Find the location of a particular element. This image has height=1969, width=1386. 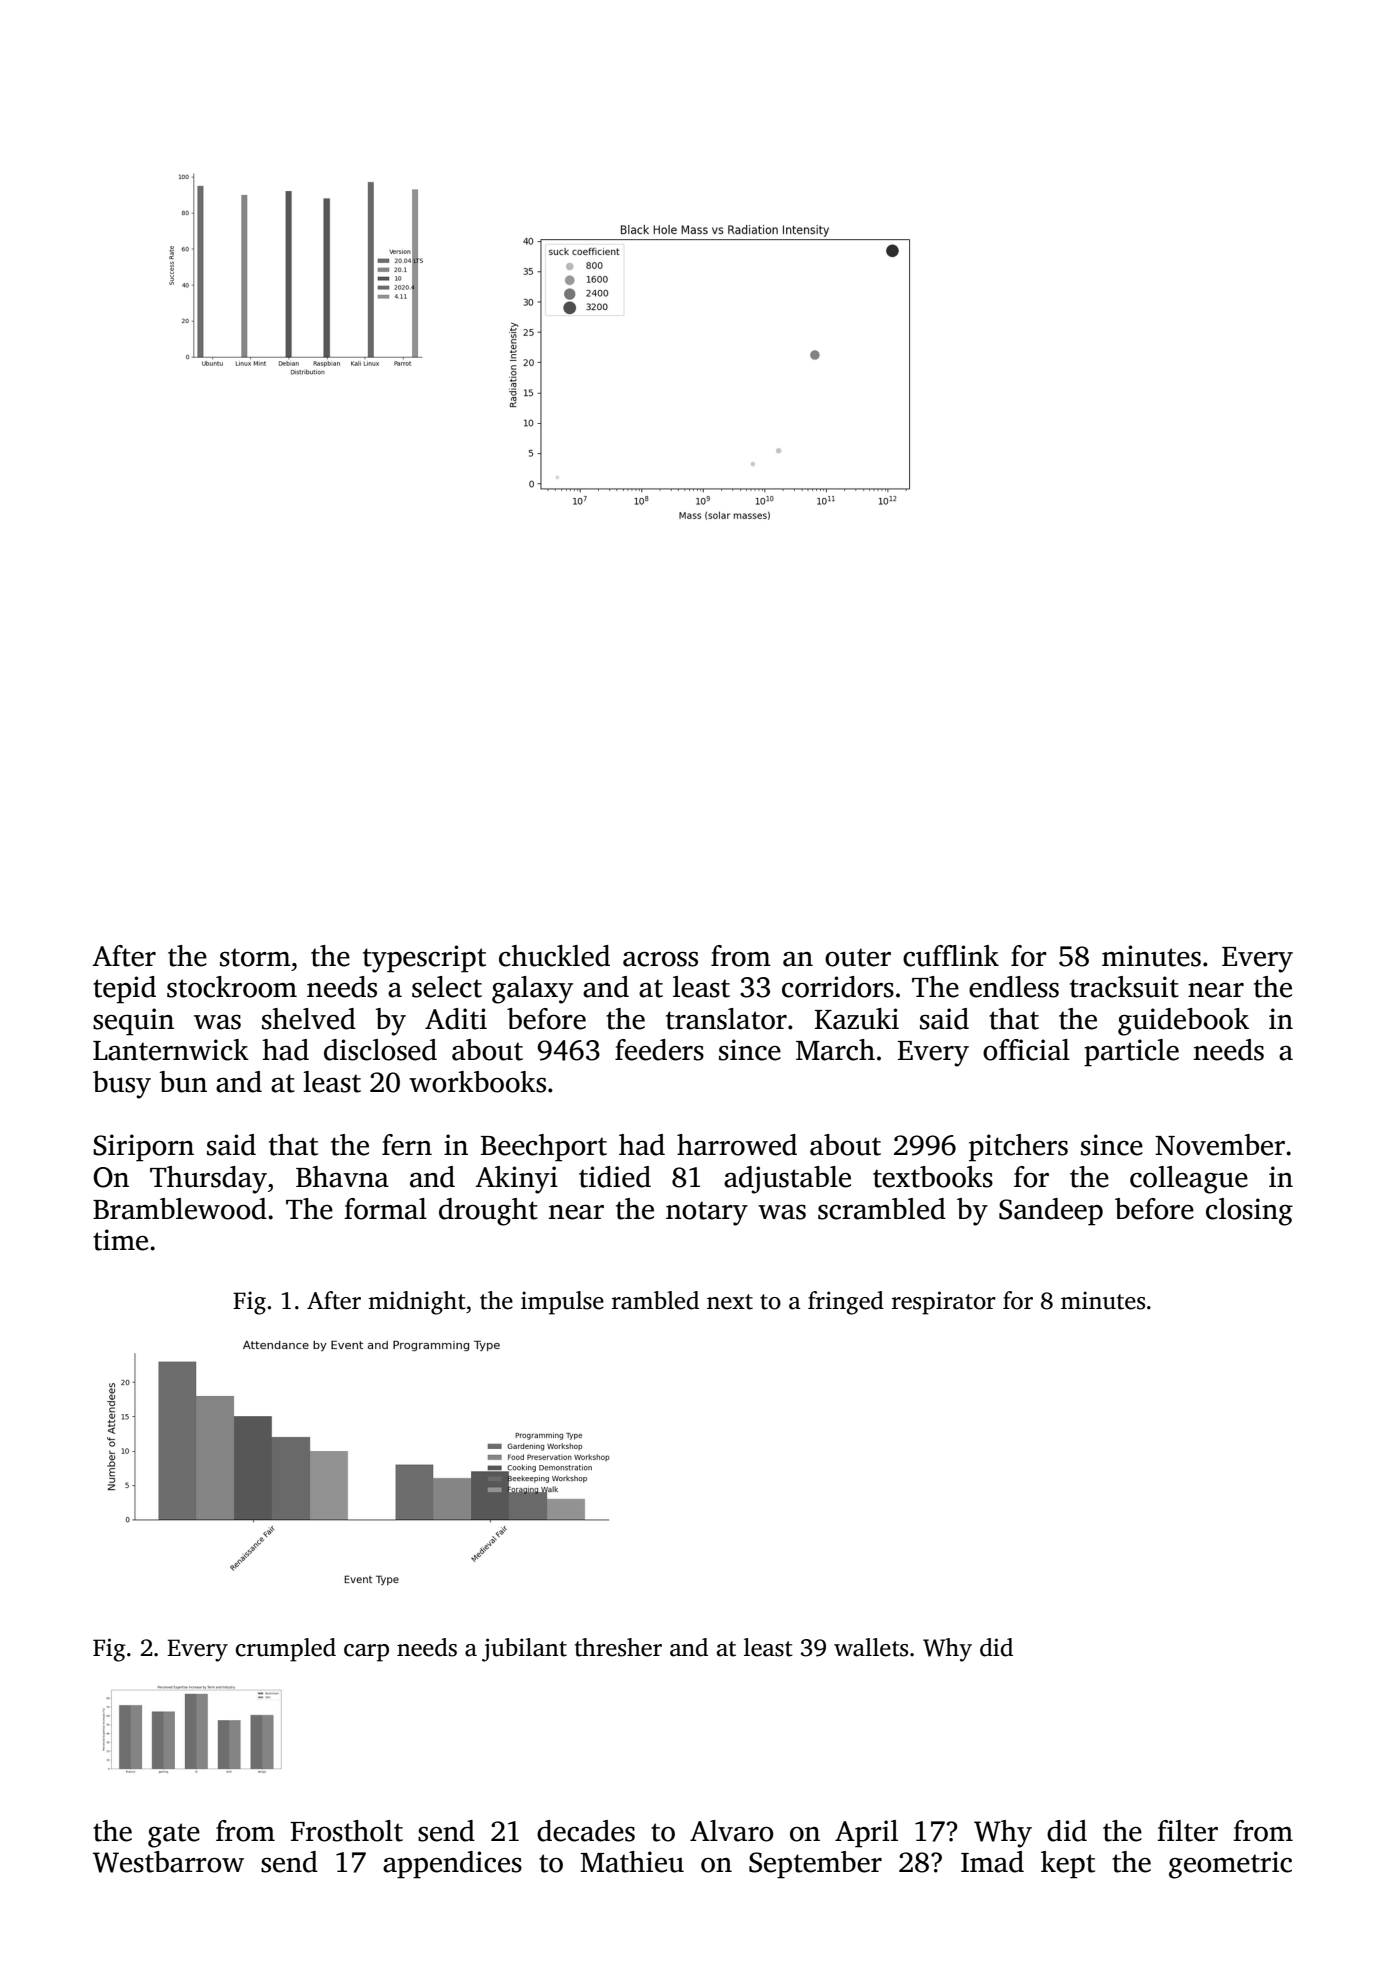

thresher is located at coordinates (618, 1647).
